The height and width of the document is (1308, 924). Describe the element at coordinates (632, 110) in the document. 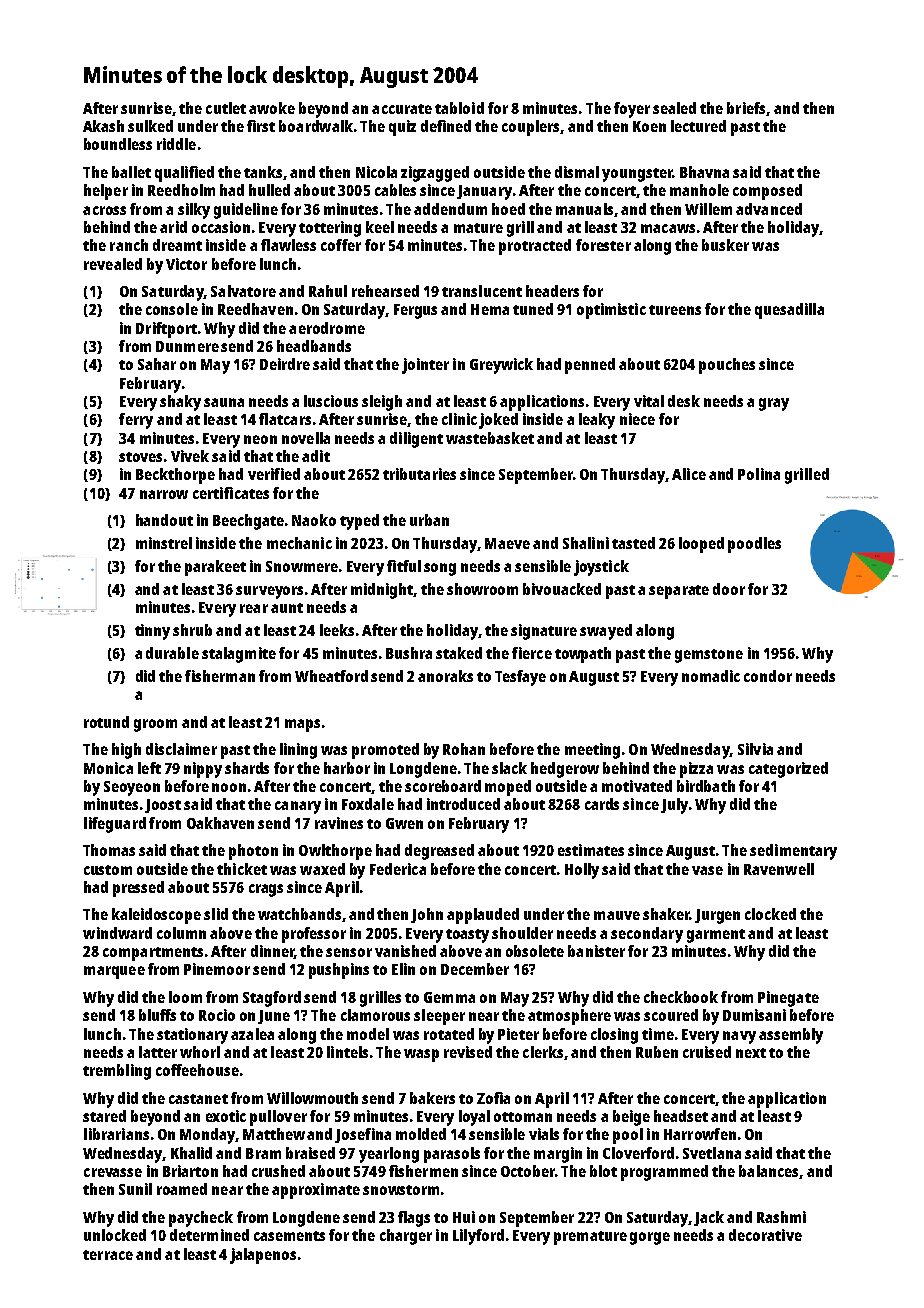

I see `foyer` at that location.
